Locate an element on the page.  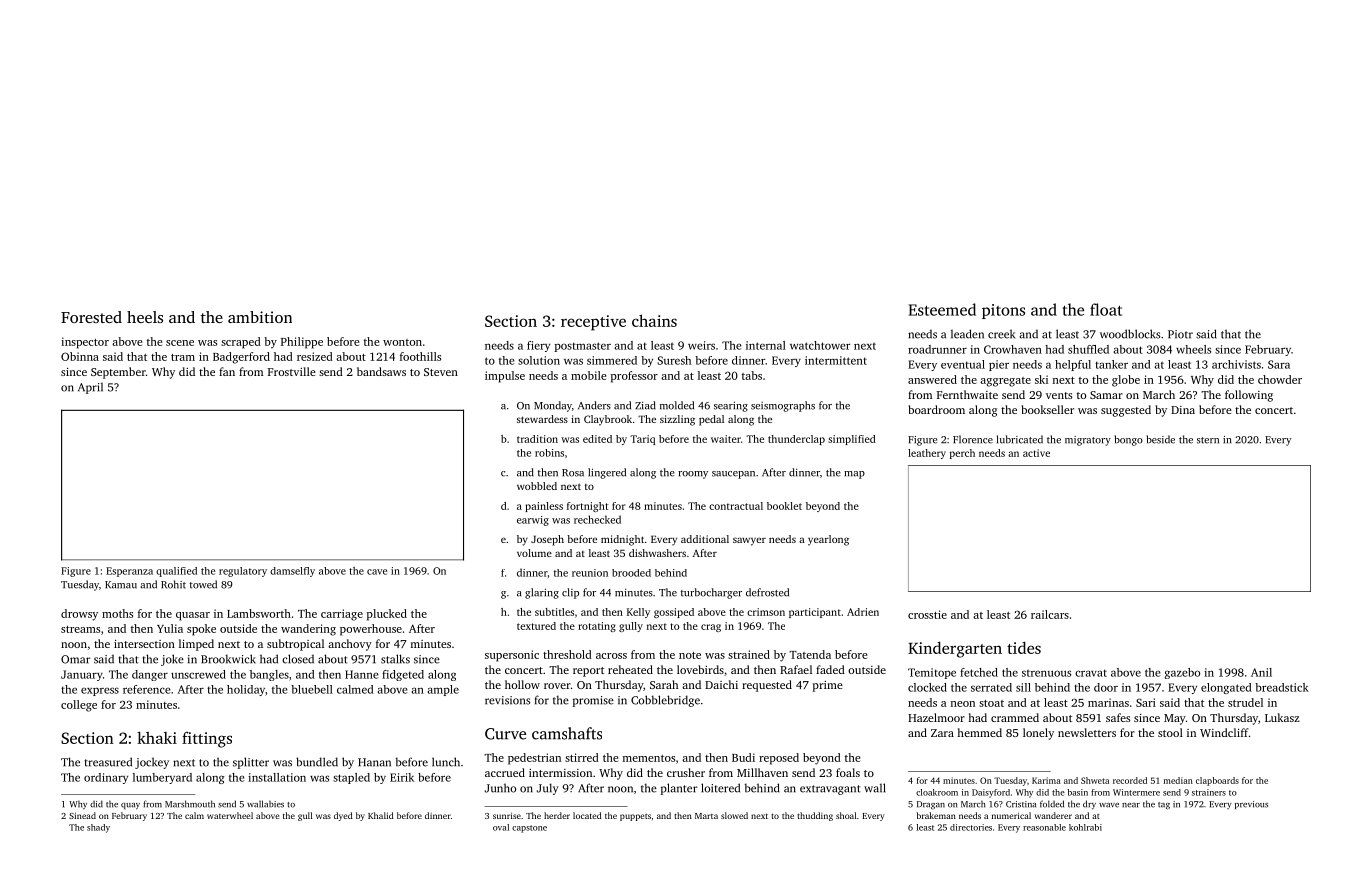
Marshmouth is located at coordinates (190, 804).
